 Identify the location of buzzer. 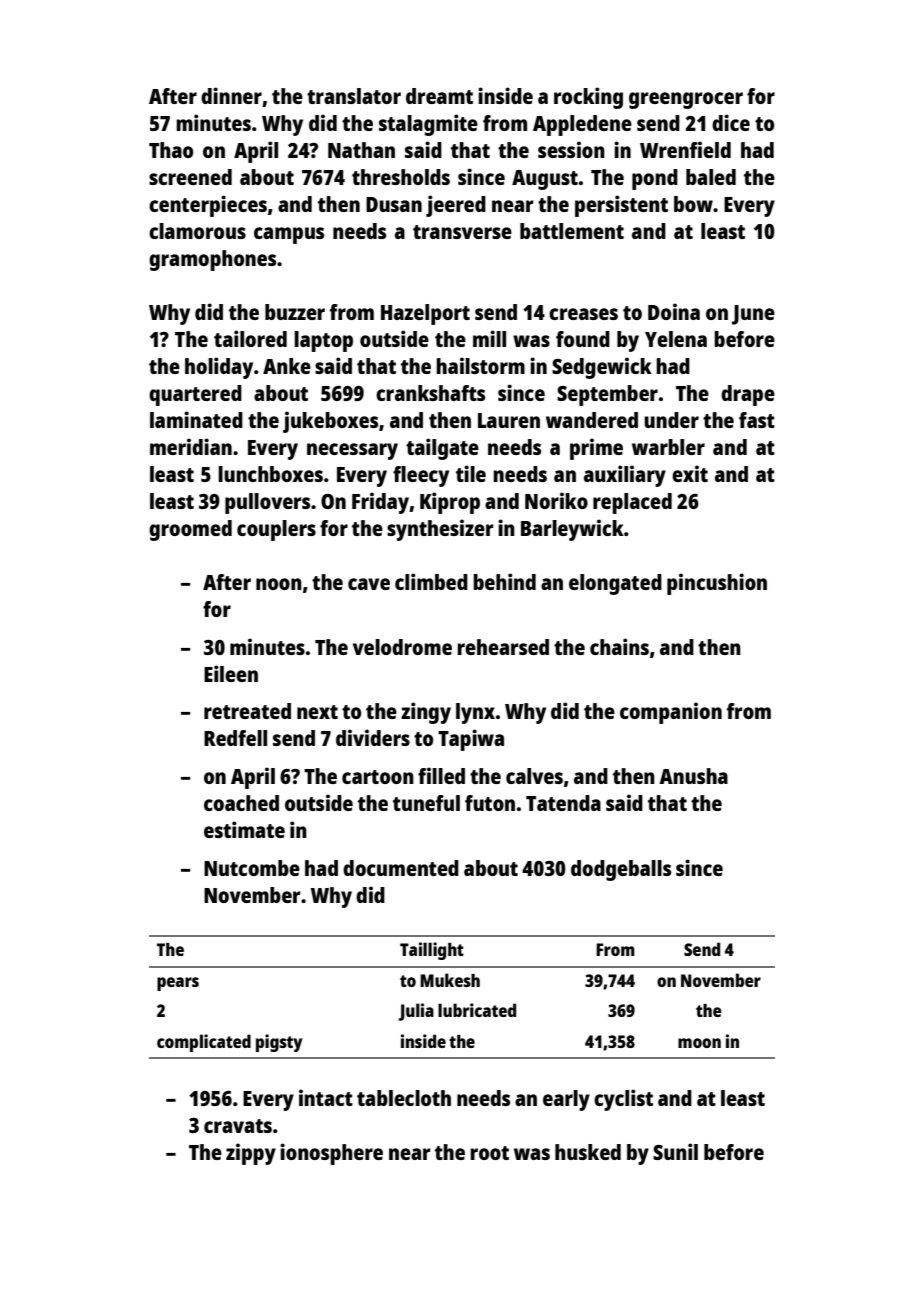
(295, 312).
